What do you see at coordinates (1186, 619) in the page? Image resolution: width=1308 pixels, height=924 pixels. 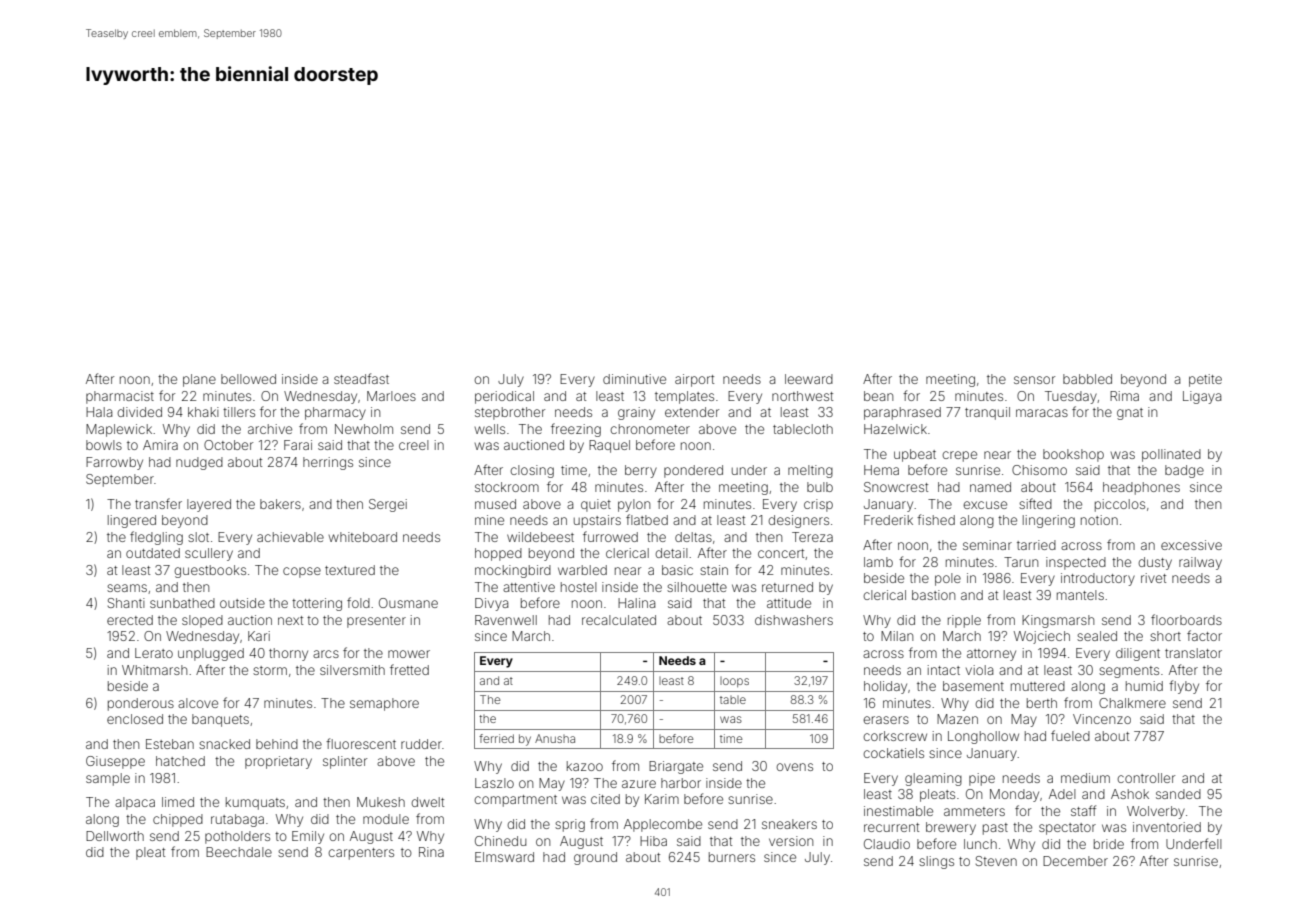 I see `floorboards` at bounding box center [1186, 619].
